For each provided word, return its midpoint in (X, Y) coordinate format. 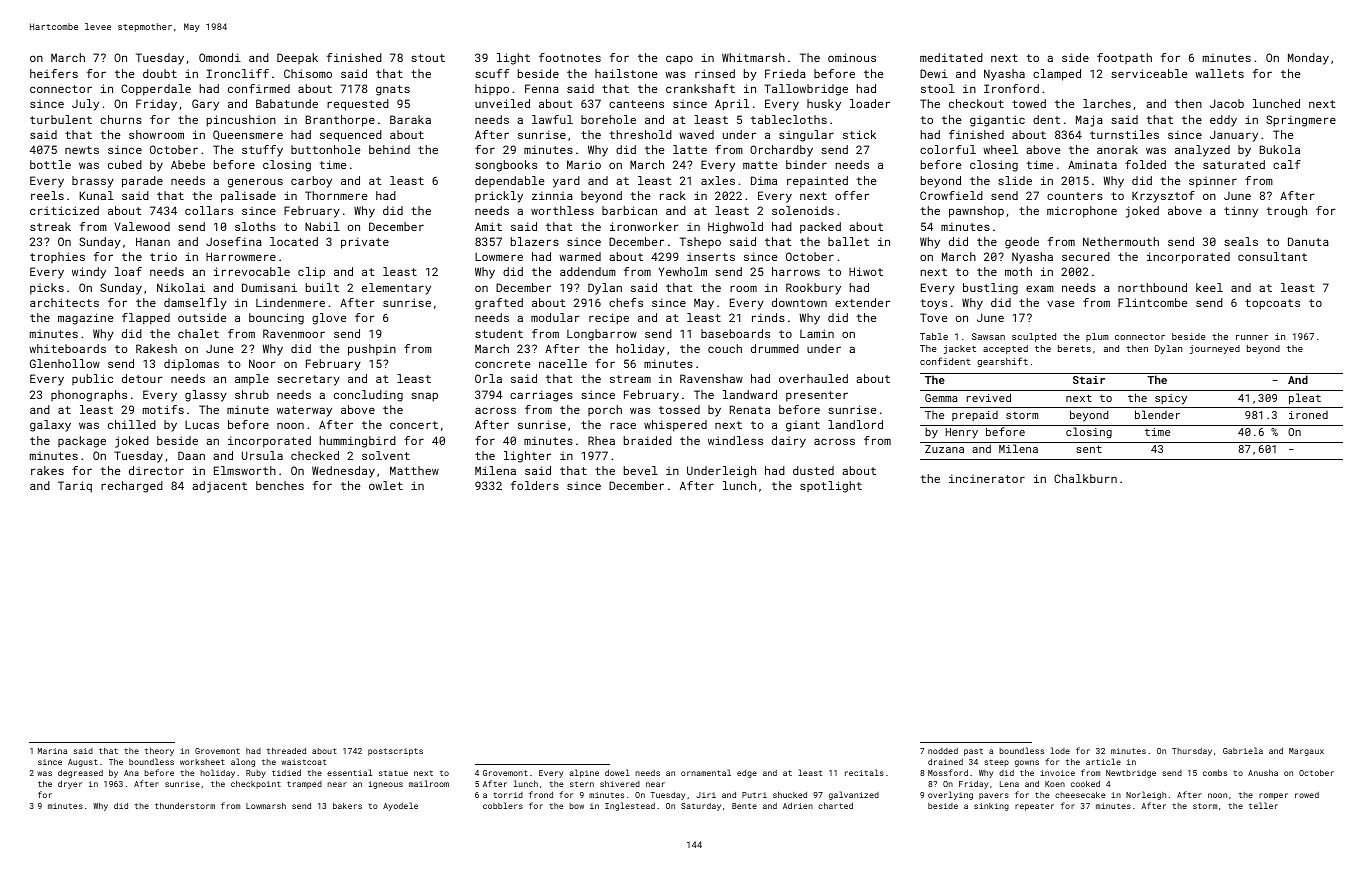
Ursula (262, 455)
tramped (304, 785)
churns (121, 119)
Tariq (75, 487)
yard (566, 182)
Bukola (1280, 149)
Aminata (1092, 164)
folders (535, 485)
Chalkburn (1085, 478)
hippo (492, 90)
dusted (813, 470)
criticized (64, 210)
